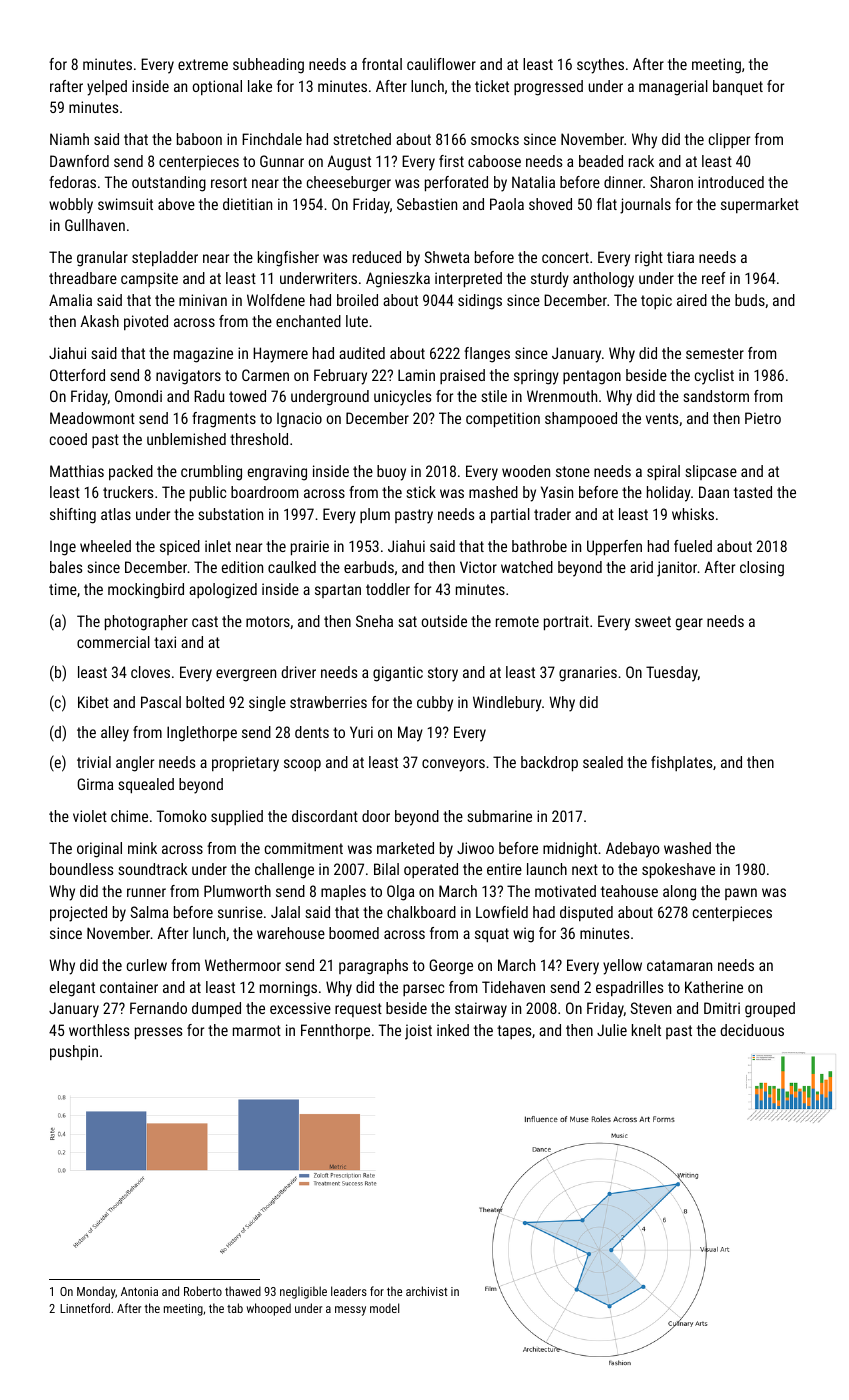  I want to click on frontal, so click(382, 64).
